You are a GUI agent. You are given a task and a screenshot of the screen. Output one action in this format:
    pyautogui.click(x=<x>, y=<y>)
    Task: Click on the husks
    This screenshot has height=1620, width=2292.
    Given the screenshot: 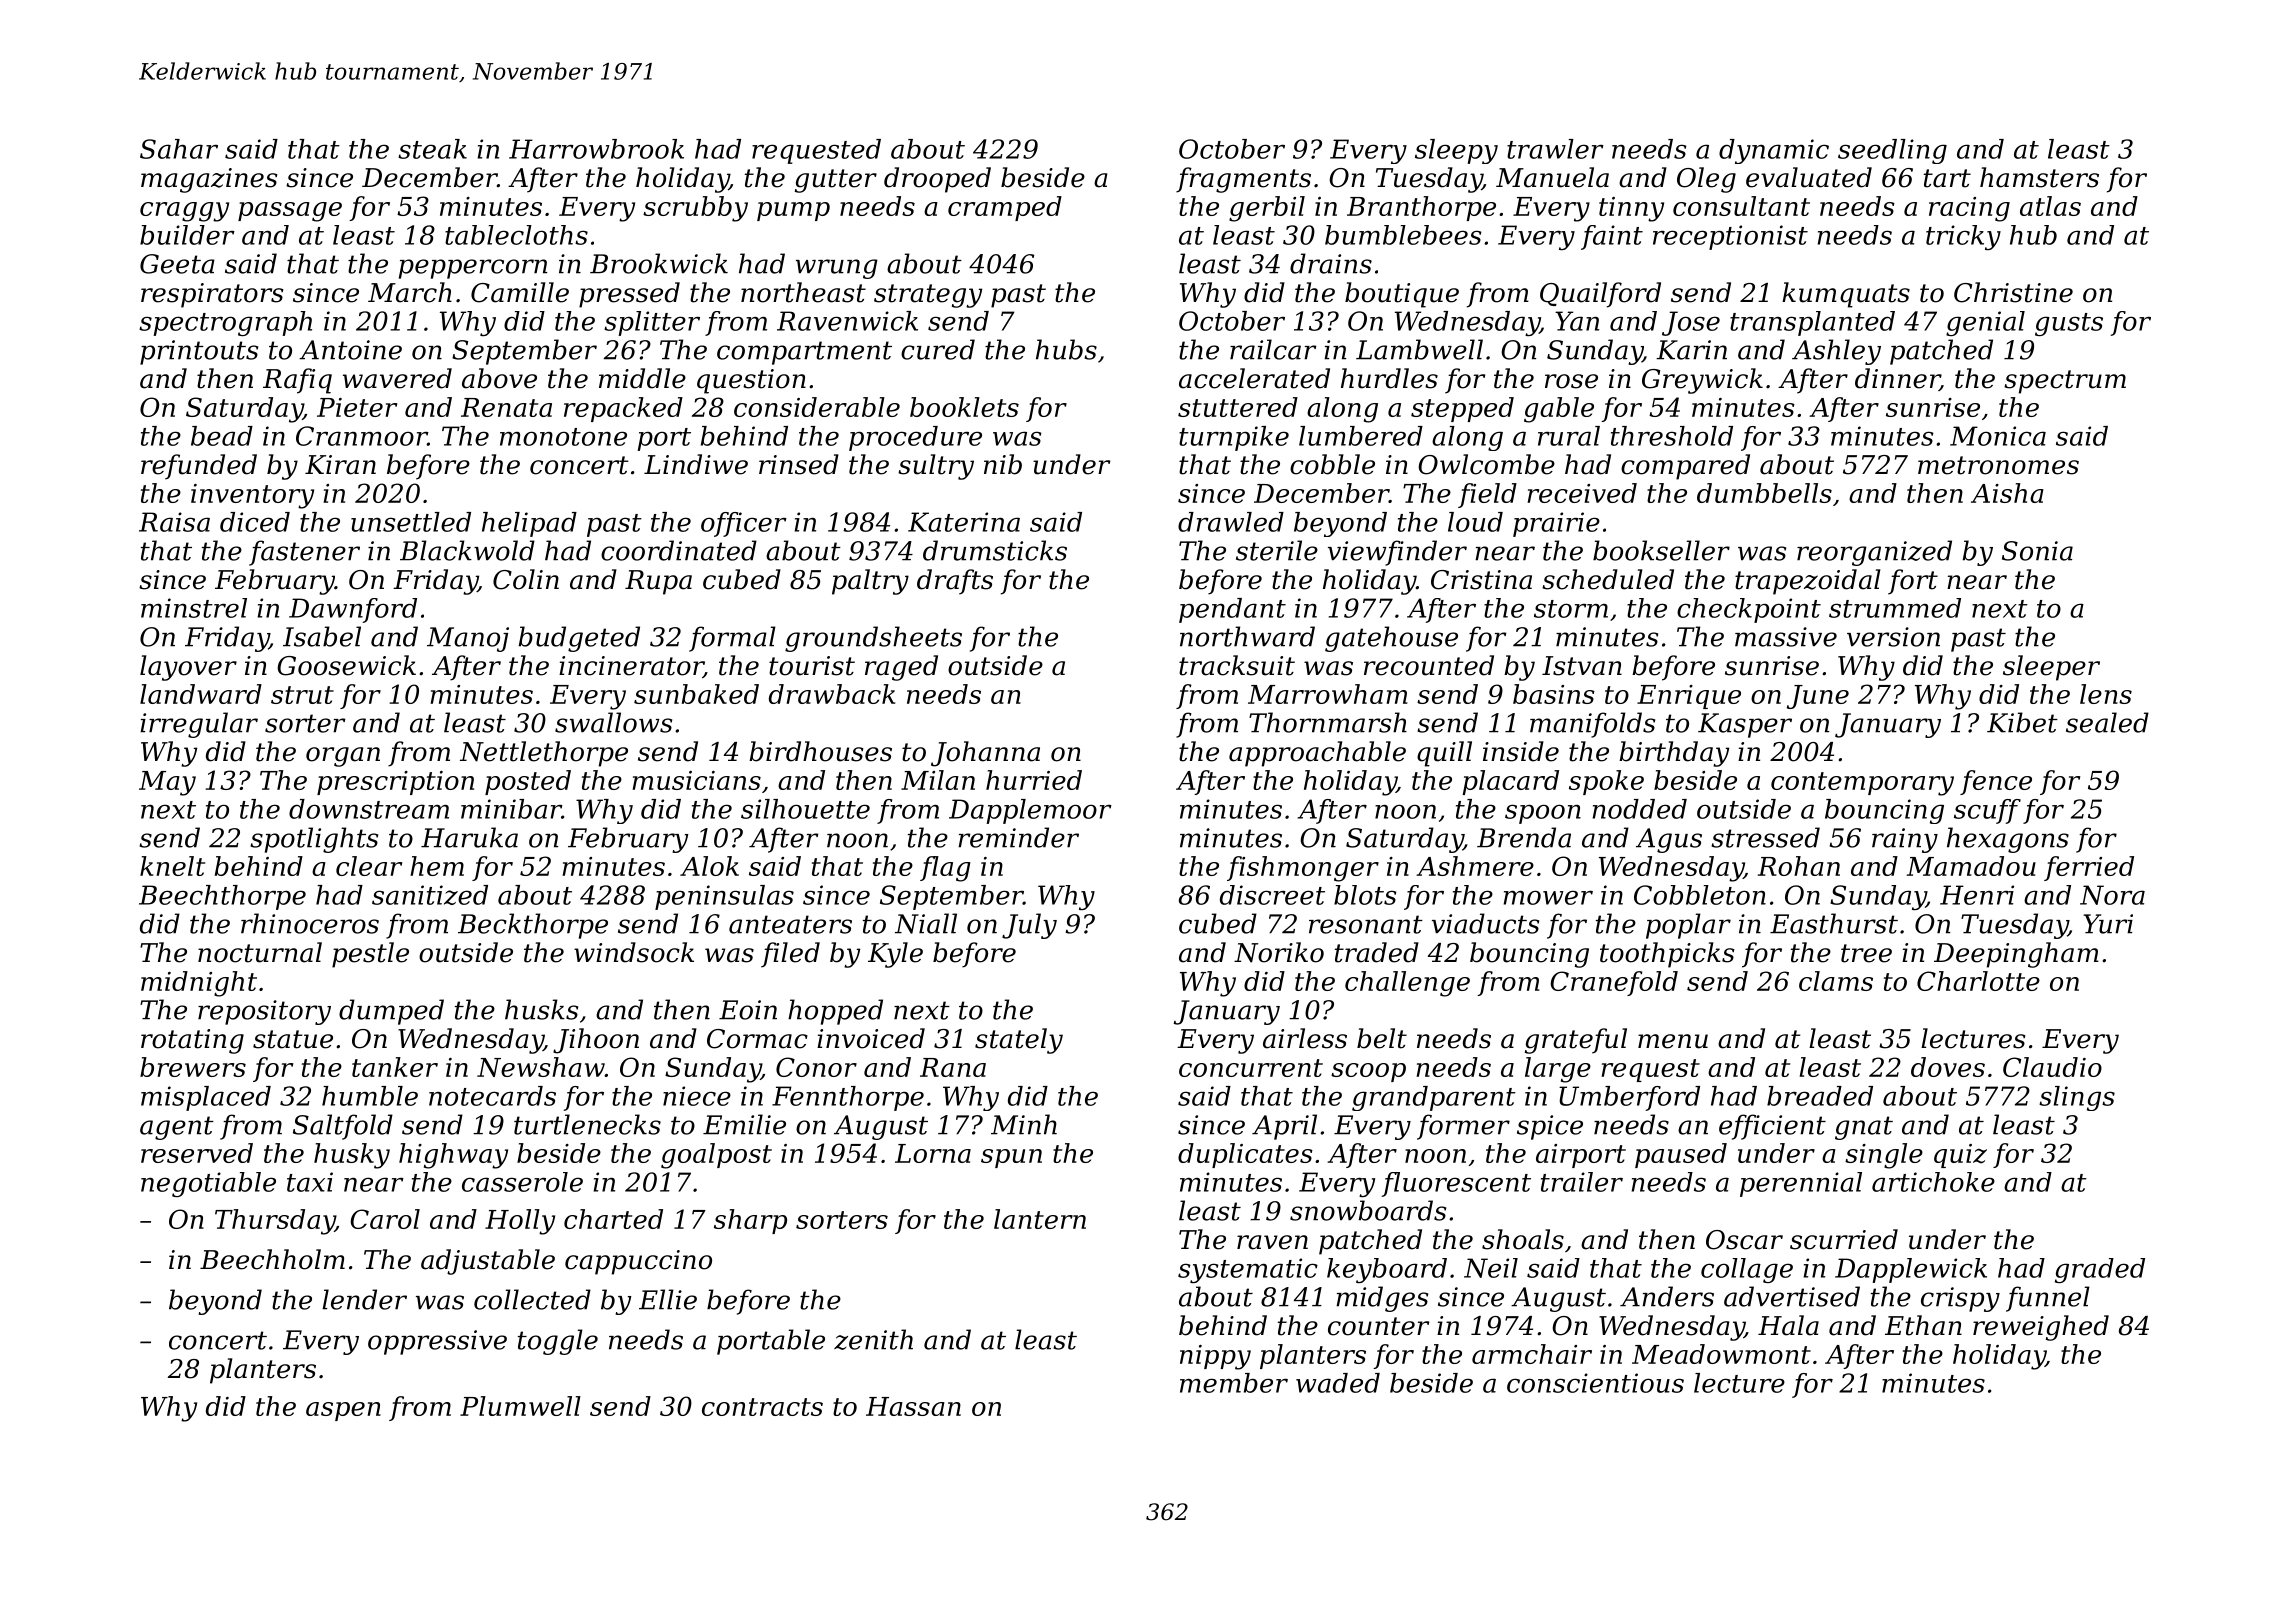 What is the action you would take?
    pyautogui.click(x=541, y=1009)
